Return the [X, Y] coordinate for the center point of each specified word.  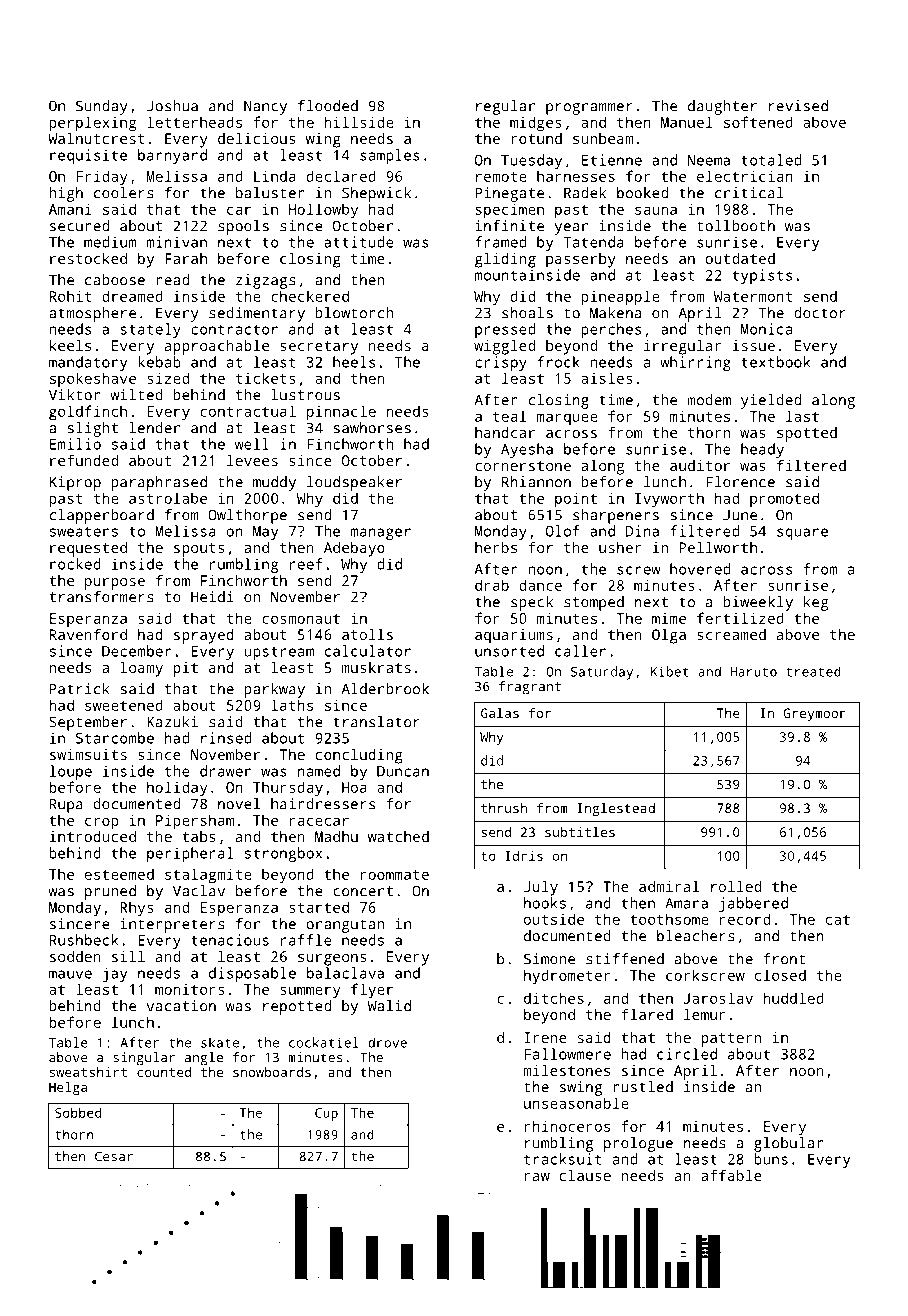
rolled [736, 886]
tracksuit [562, 1159]
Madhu [336, 836]
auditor [700, 465]
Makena [615, 313]
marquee [567, 419]
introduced [93, 836]
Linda [275, 176]
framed [500, 242]
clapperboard [102, 516]
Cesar [114, 1156]
